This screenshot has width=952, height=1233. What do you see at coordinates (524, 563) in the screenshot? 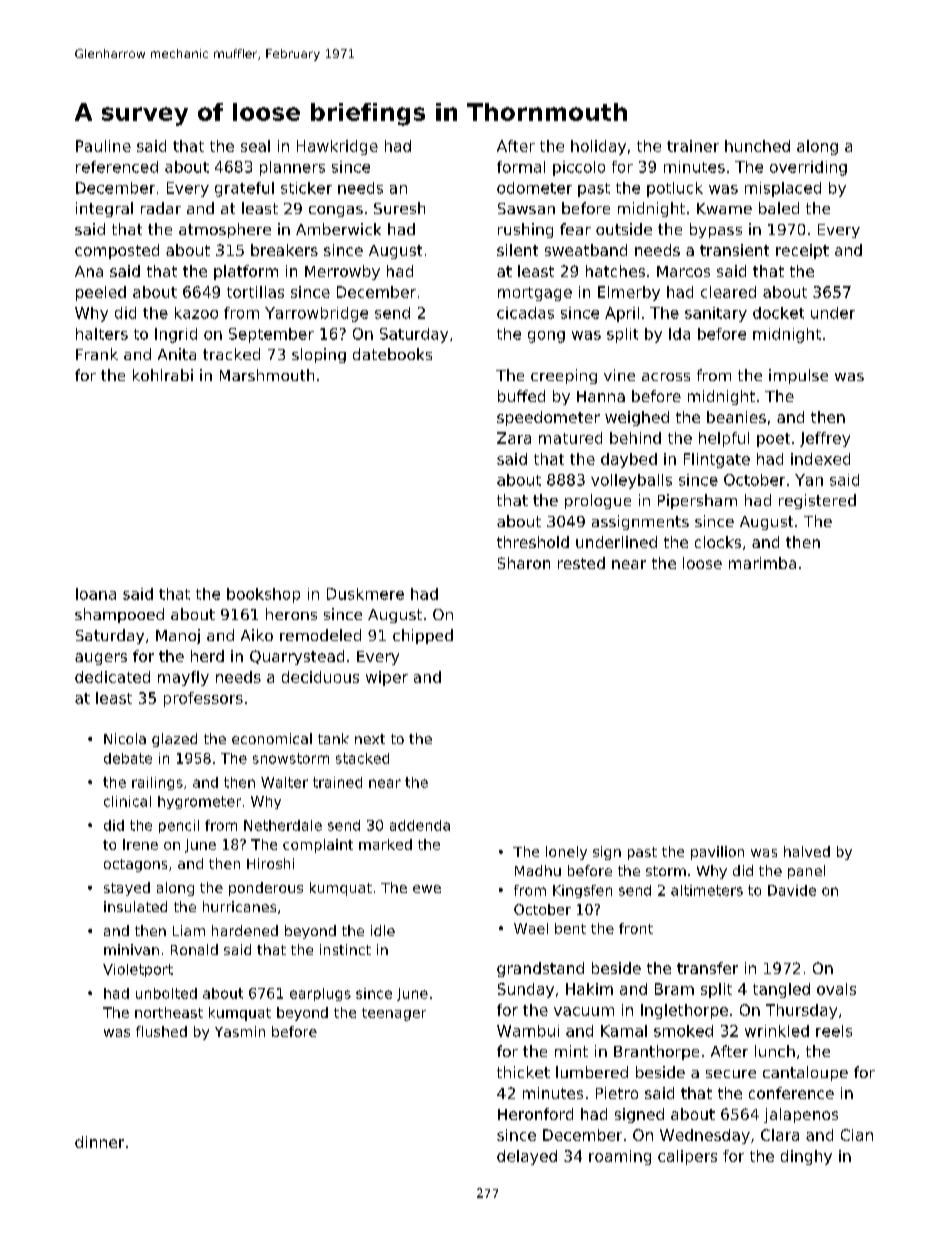
I see `Sharon` at bounding box center [524, 563].
